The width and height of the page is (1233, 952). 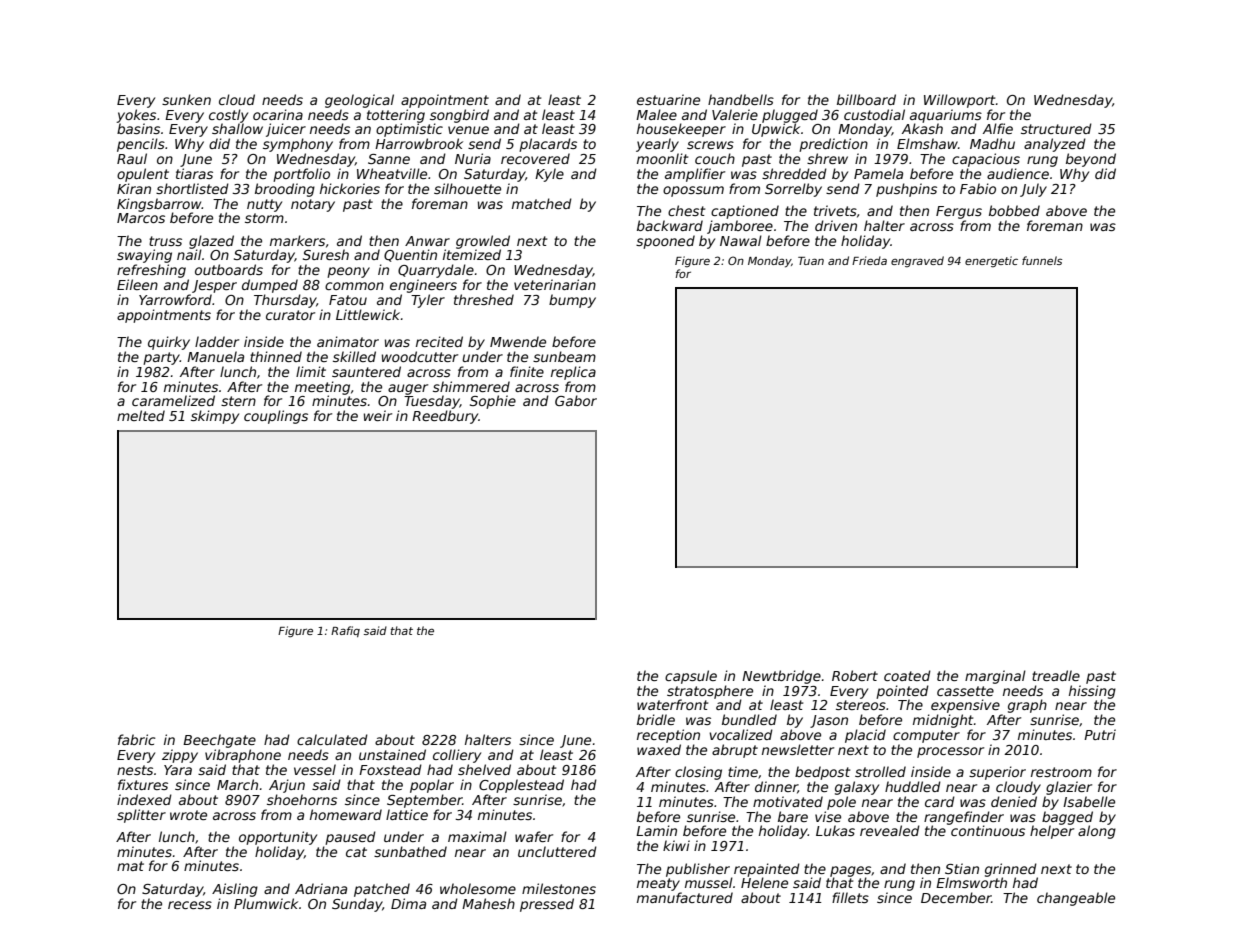 I want to click on Rafiq, so click(x=345, y=631).
